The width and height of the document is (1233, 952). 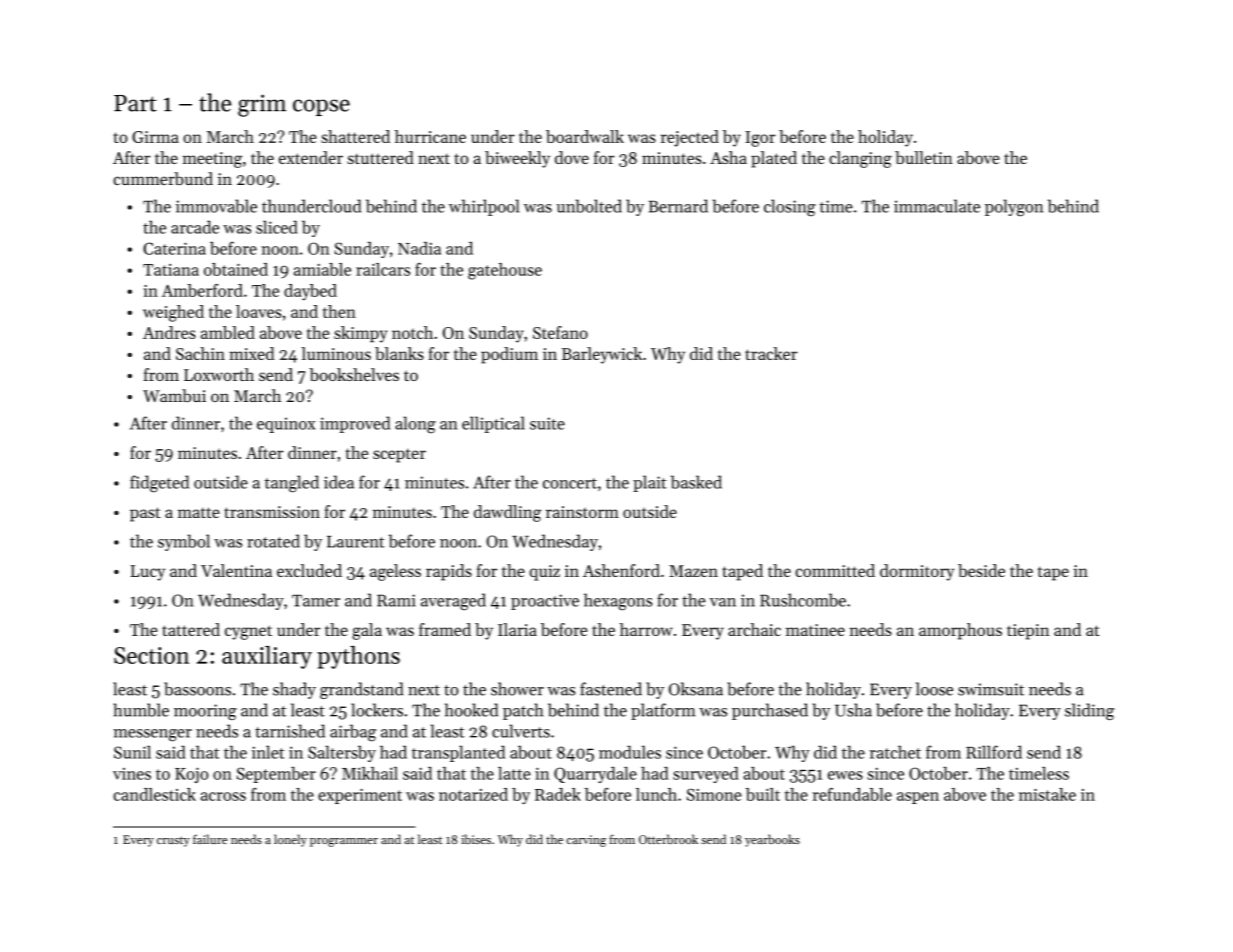 What do you see at coordinates (991, 689) in the document?
I see `swimsuit` at bounding box center [991, 689].
